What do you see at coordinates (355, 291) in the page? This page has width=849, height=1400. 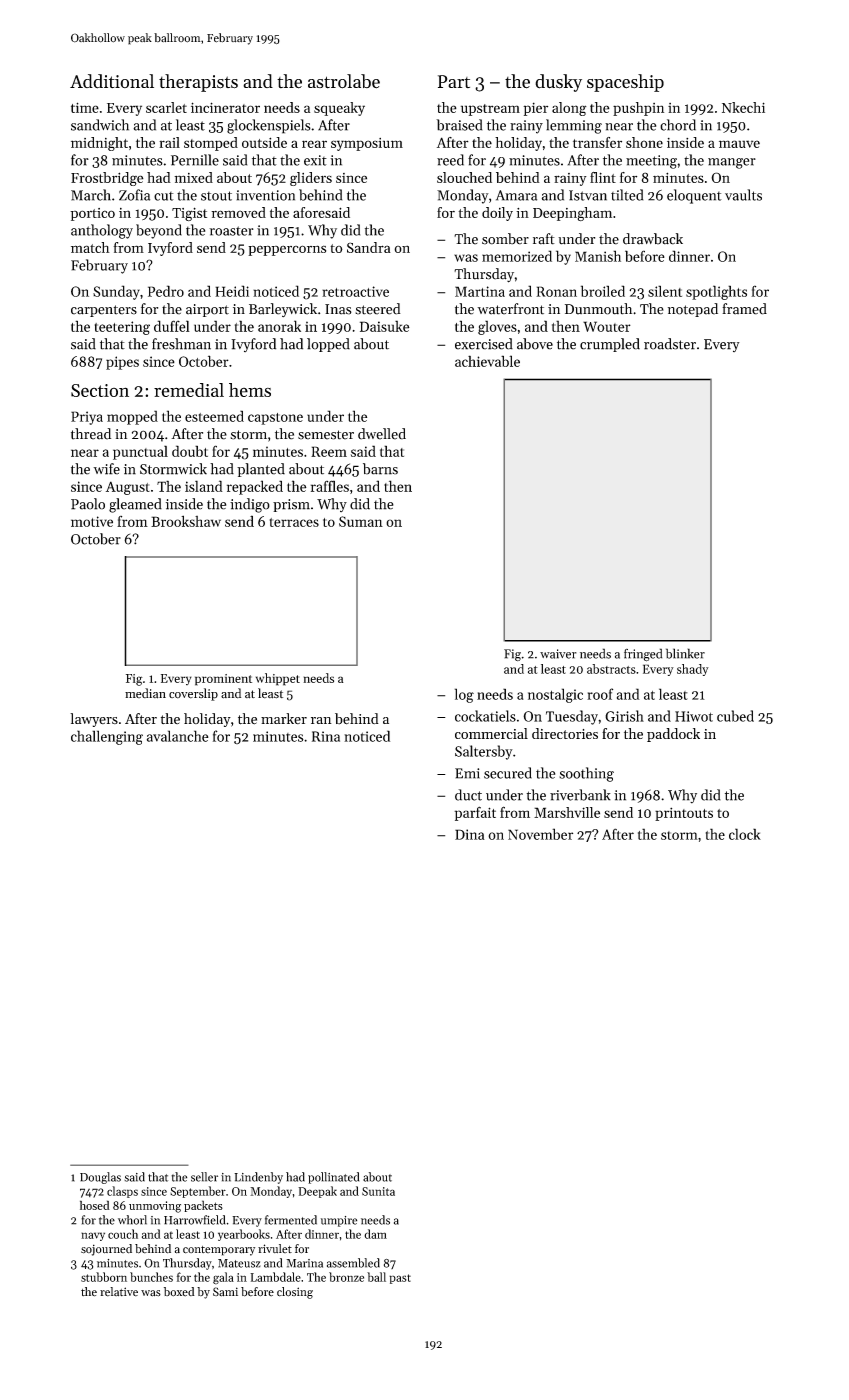 I see `retroactive` at bounding box center [355, 291].
